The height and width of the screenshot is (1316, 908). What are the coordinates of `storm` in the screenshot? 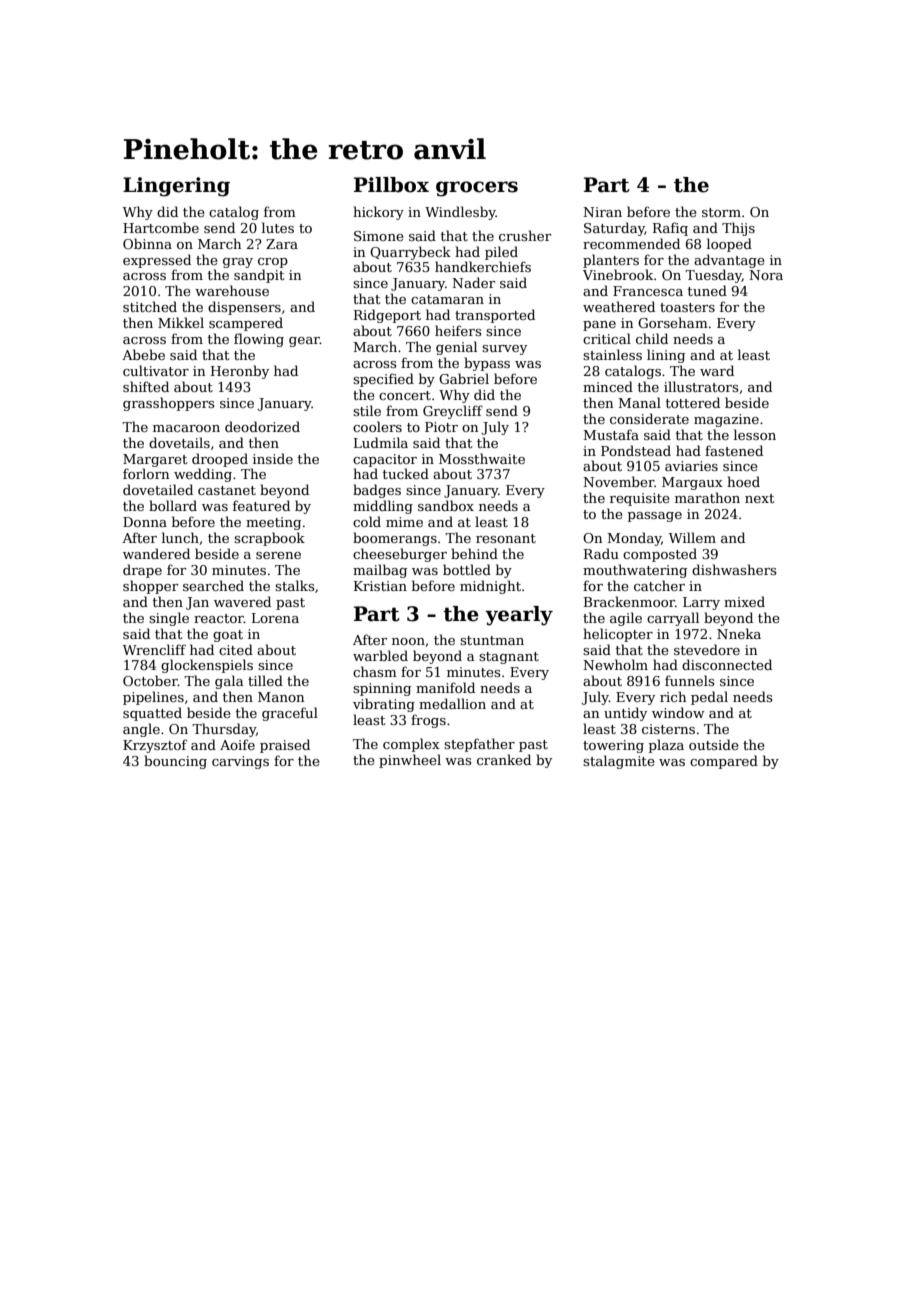 It's located at (721, 212).
